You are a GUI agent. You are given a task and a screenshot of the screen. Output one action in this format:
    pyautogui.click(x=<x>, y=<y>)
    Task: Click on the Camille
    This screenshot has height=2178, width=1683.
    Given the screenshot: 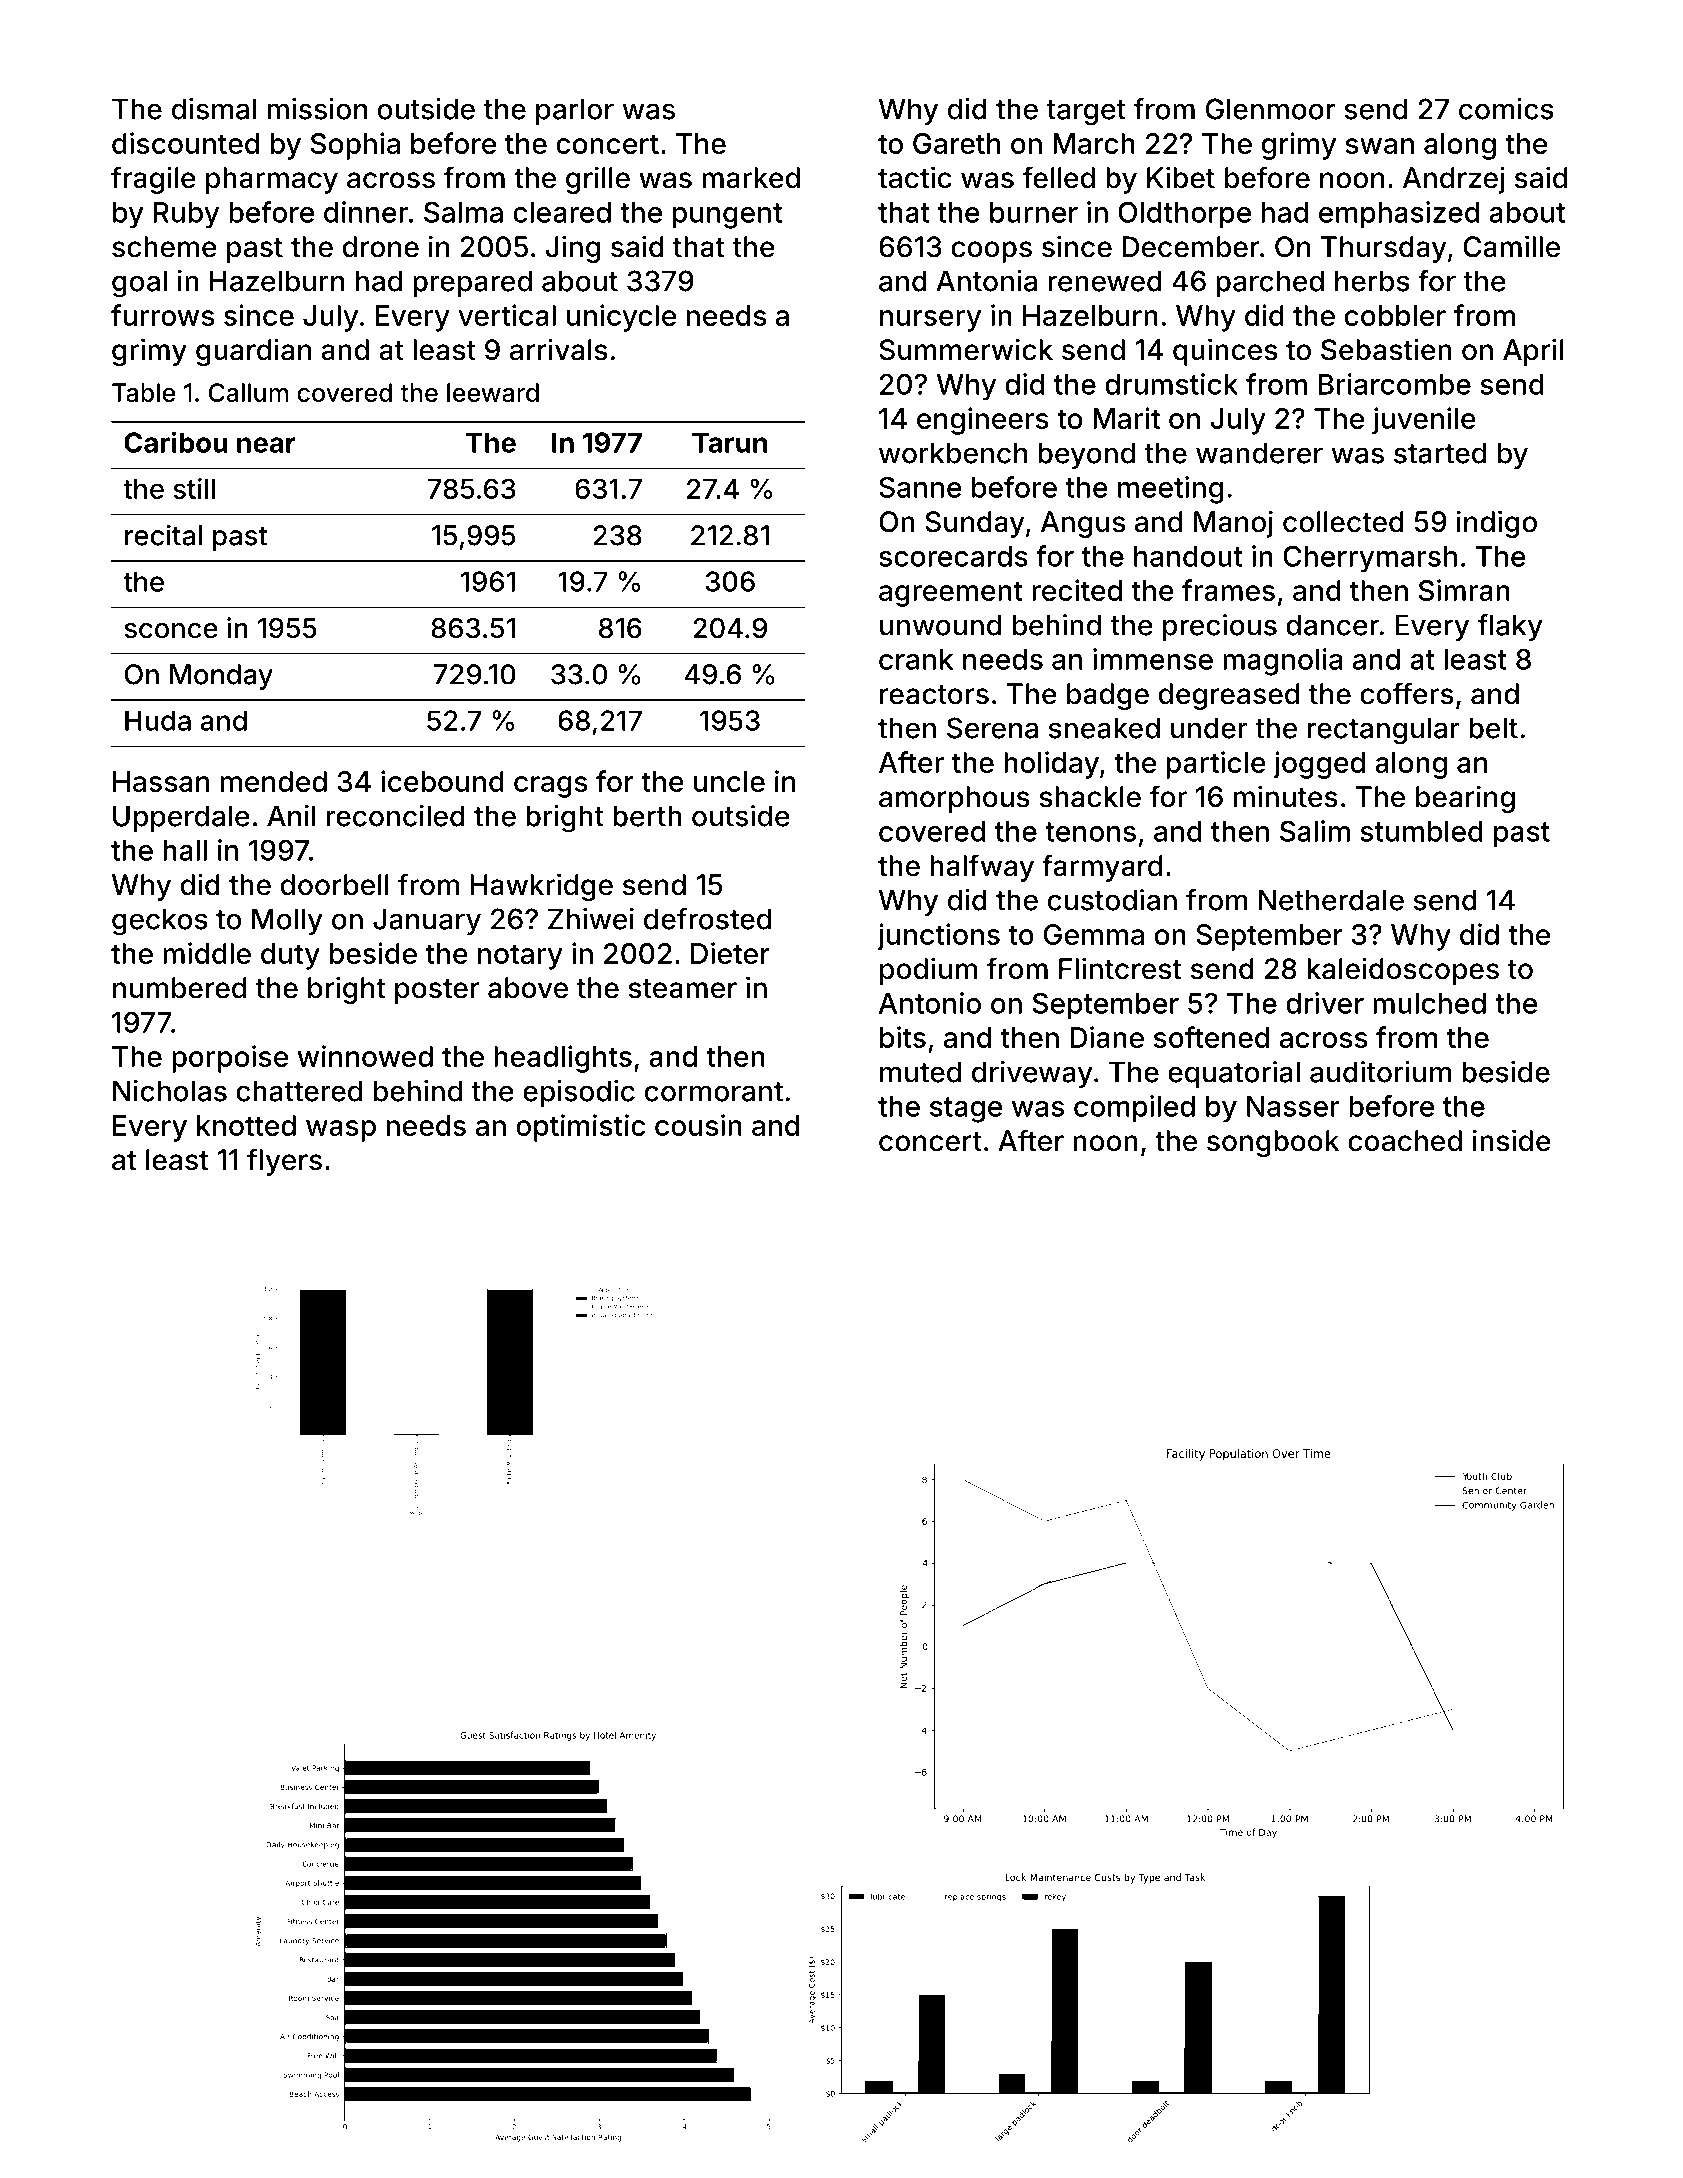 What is the action you would take?
    pyautogui.click(x=1511, y=246)
